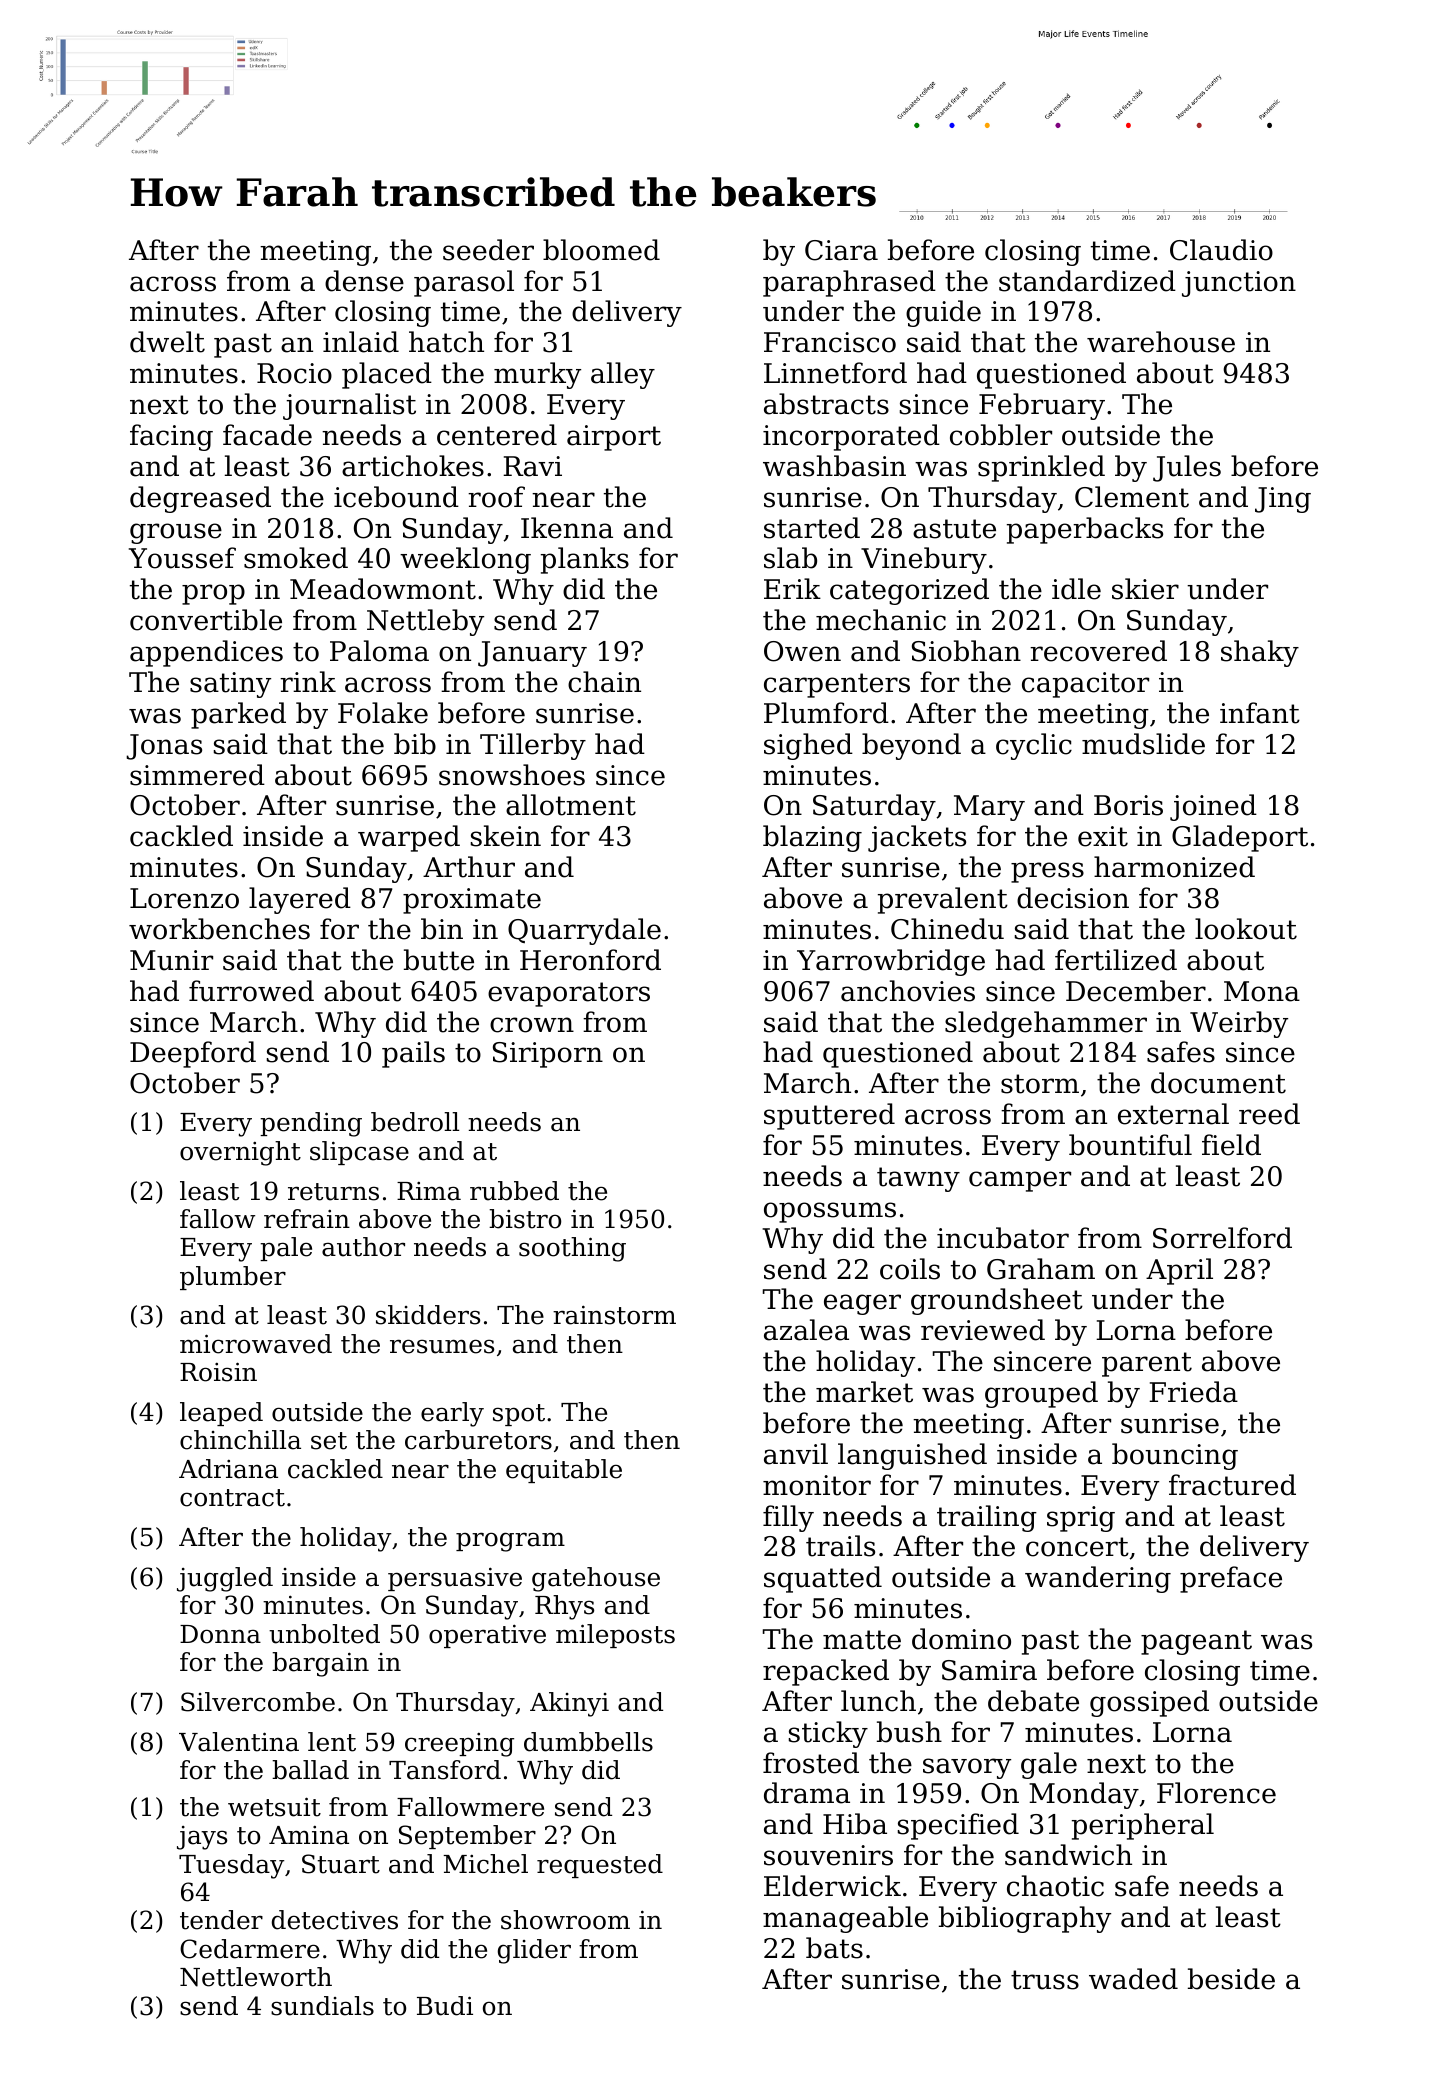  I want to click on sledgehammer, so click(1046, 1024).
